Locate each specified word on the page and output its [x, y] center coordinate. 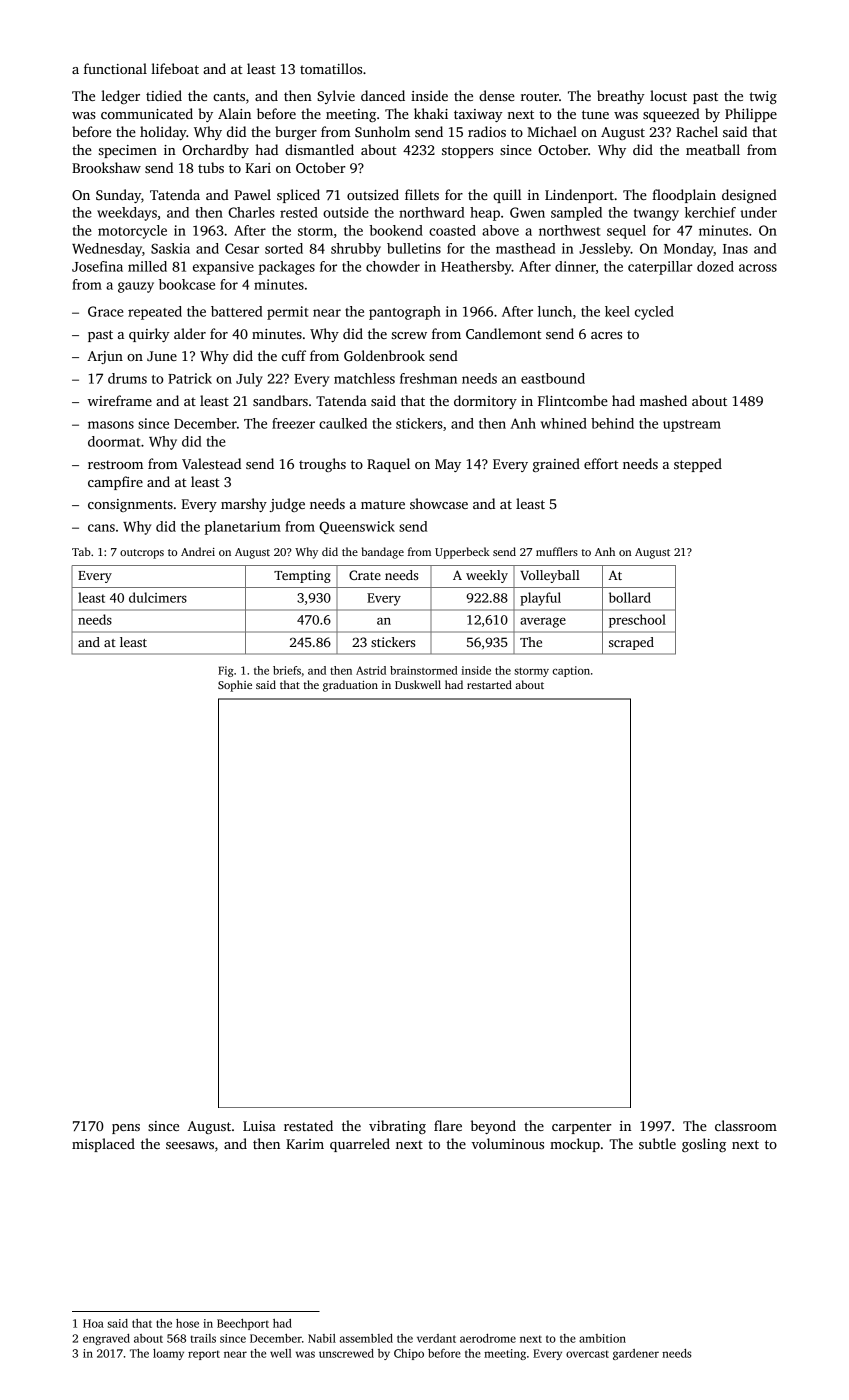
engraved [106, 1339]
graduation [350, 686]
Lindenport [579, 196]
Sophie [235, 686]
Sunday [118, 196]
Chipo [409, 1354]
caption [571, 671]
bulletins [414, 248]
